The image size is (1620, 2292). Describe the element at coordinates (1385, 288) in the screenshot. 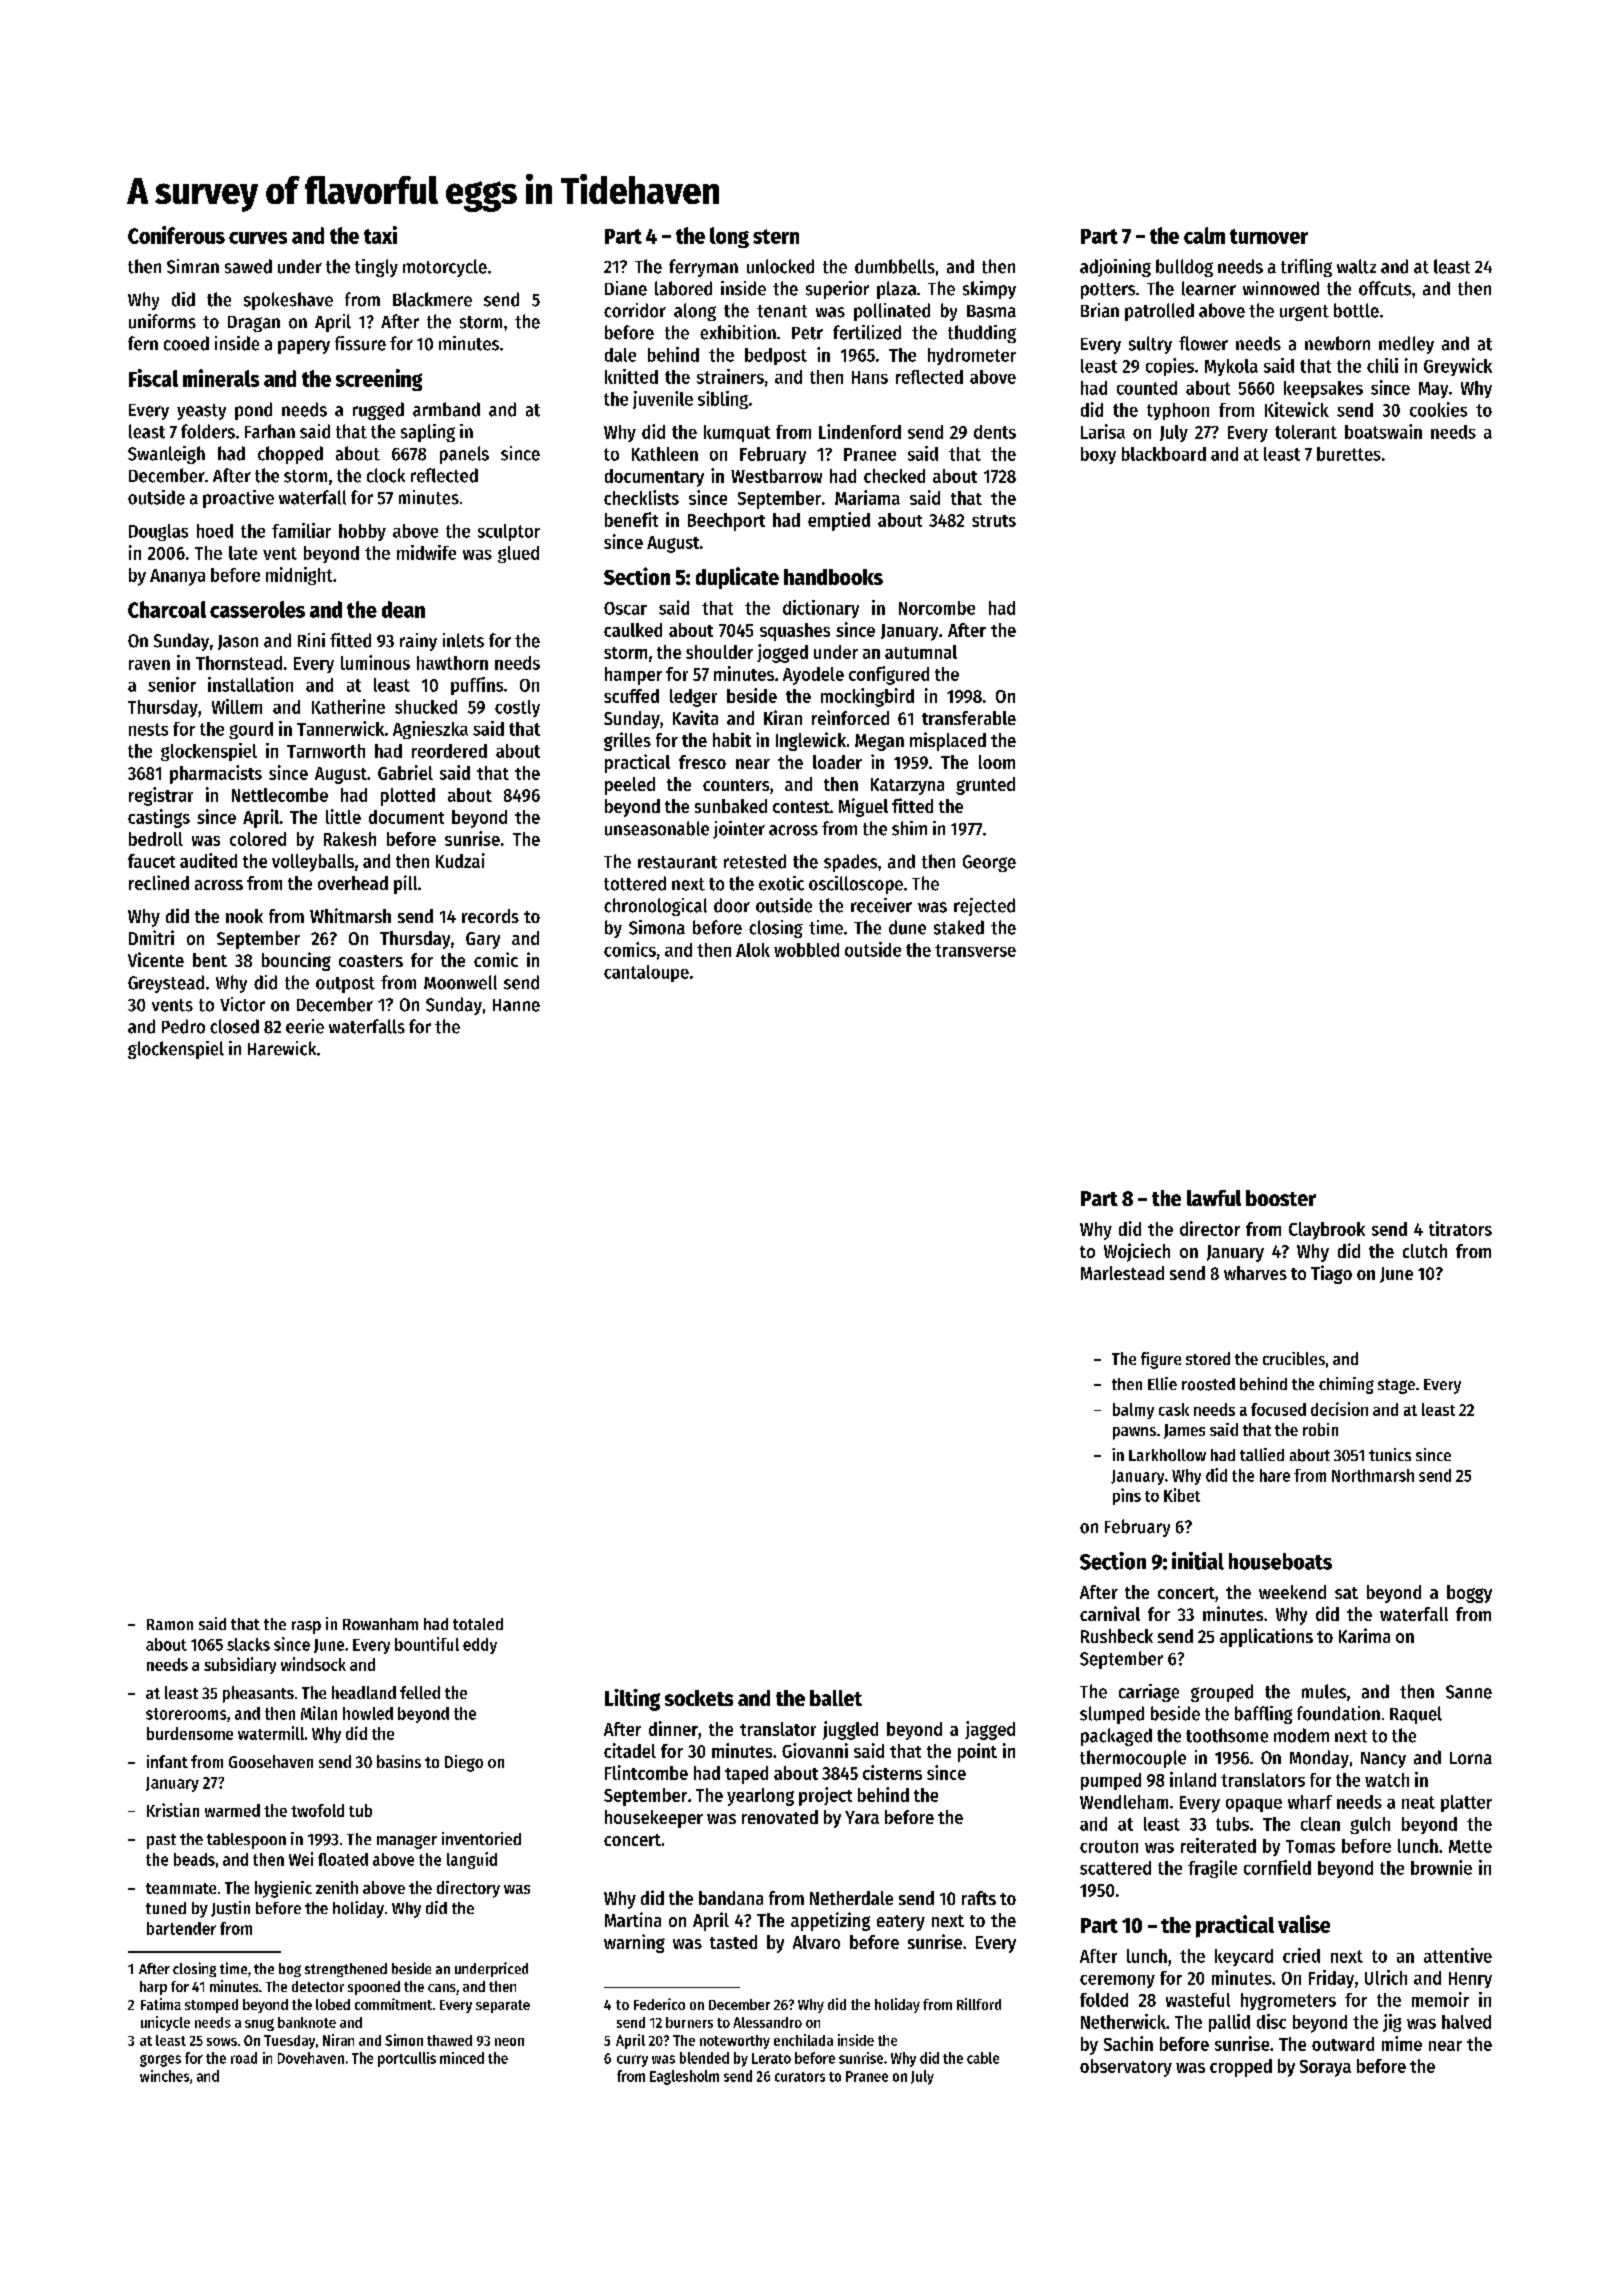

I see `offcuts` at that location.
